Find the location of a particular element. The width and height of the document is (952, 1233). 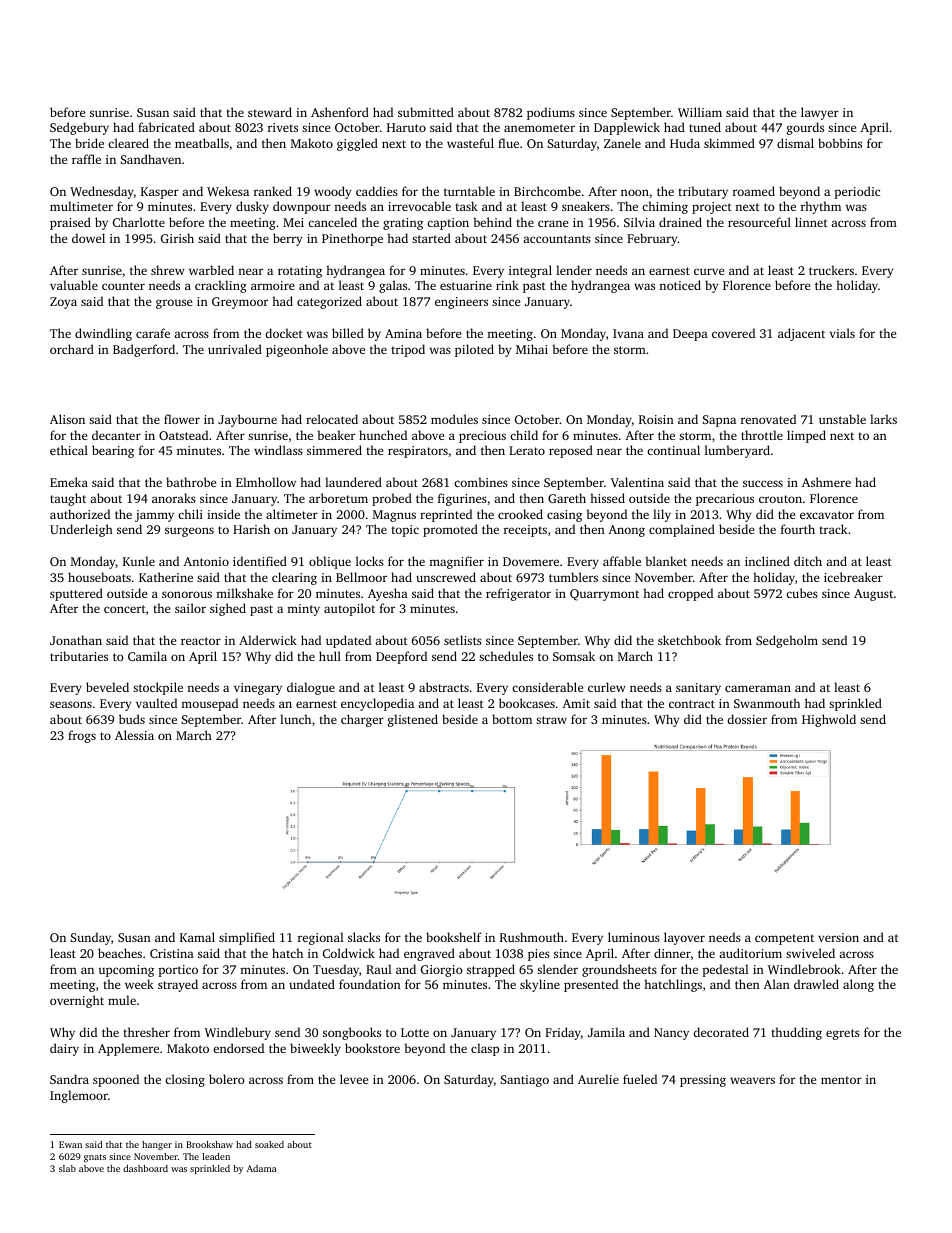

steward is located at coordinates (270, 112).
